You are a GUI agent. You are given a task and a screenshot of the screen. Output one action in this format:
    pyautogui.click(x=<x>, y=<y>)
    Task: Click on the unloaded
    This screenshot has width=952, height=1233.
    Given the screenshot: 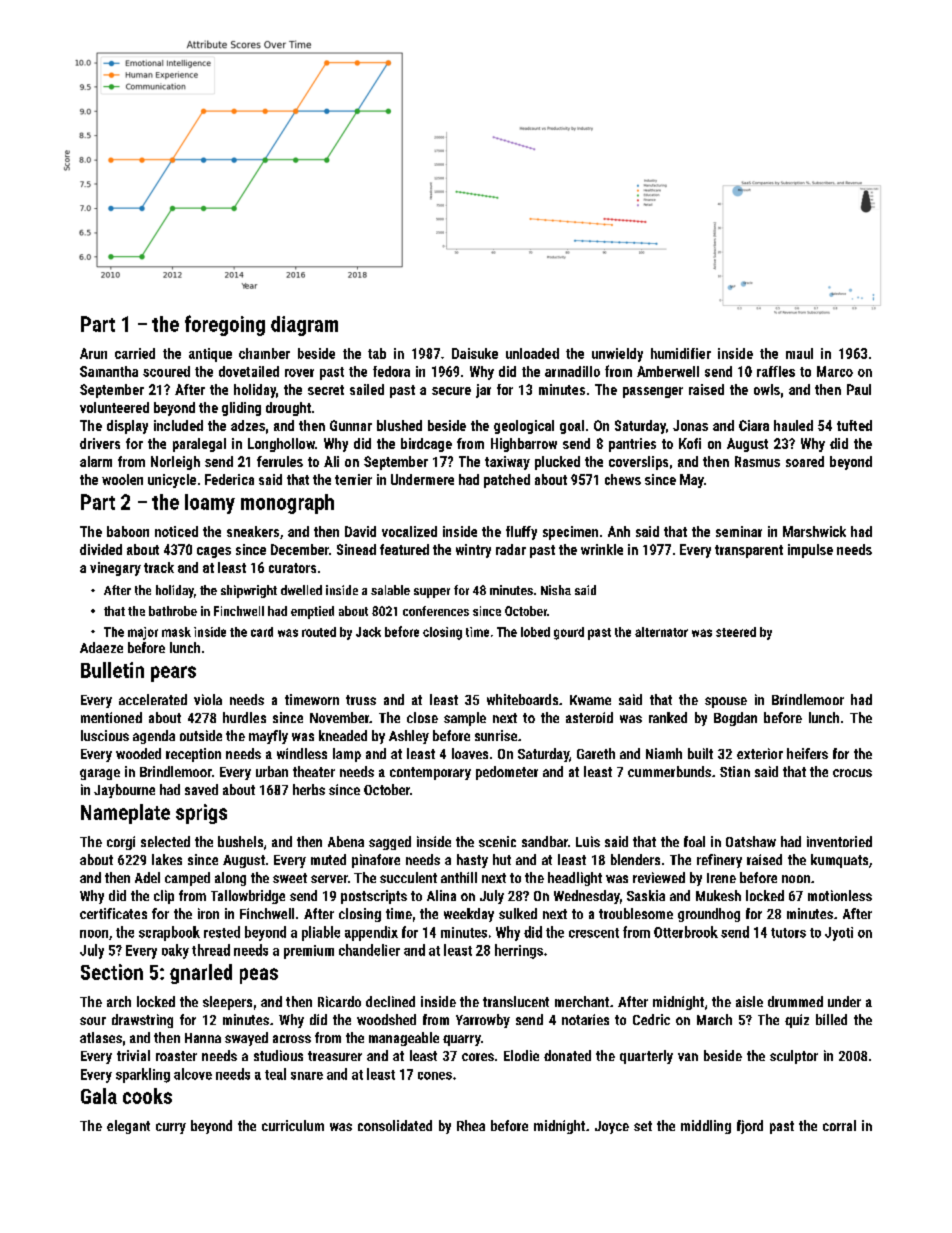 What is the action you would take?
    pyautogui.click(x=532, y=353)
